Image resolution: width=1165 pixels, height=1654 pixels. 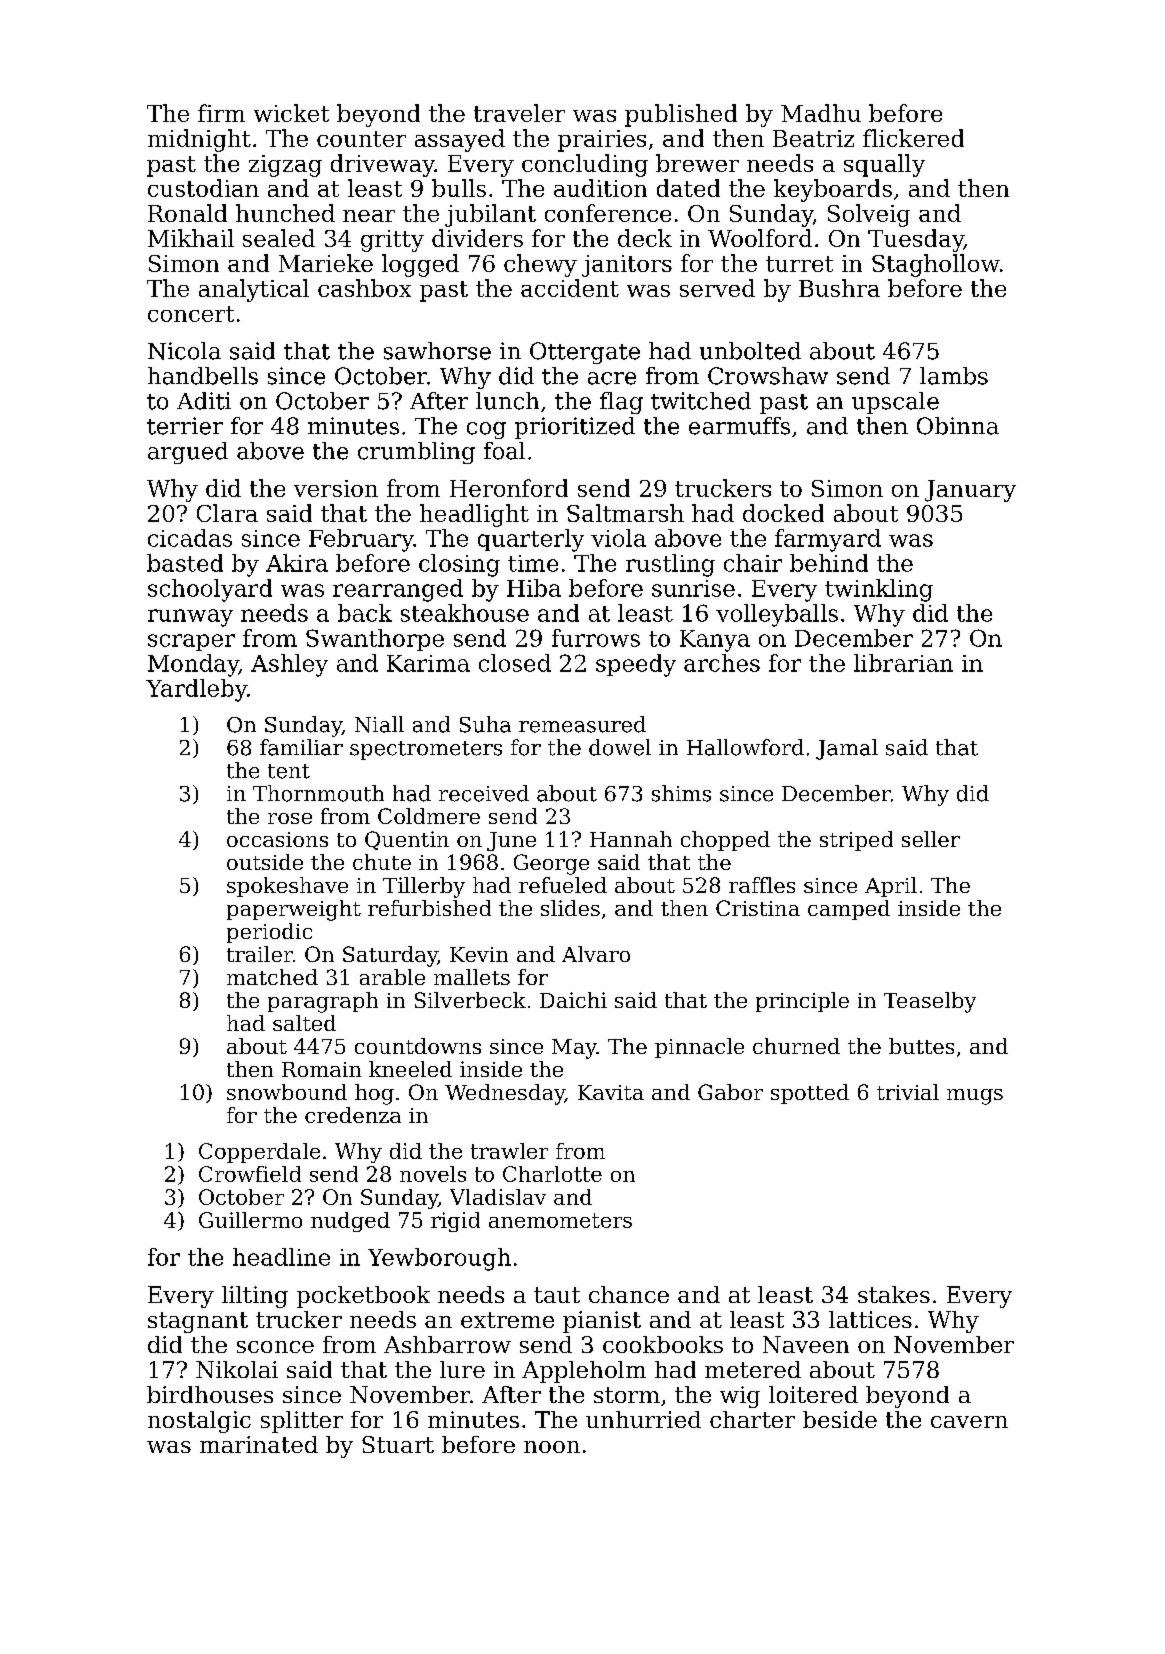 What do you see at coordinates (191, 238) in the document?
I see `Mikhail` at bounding box center [191, 238].
